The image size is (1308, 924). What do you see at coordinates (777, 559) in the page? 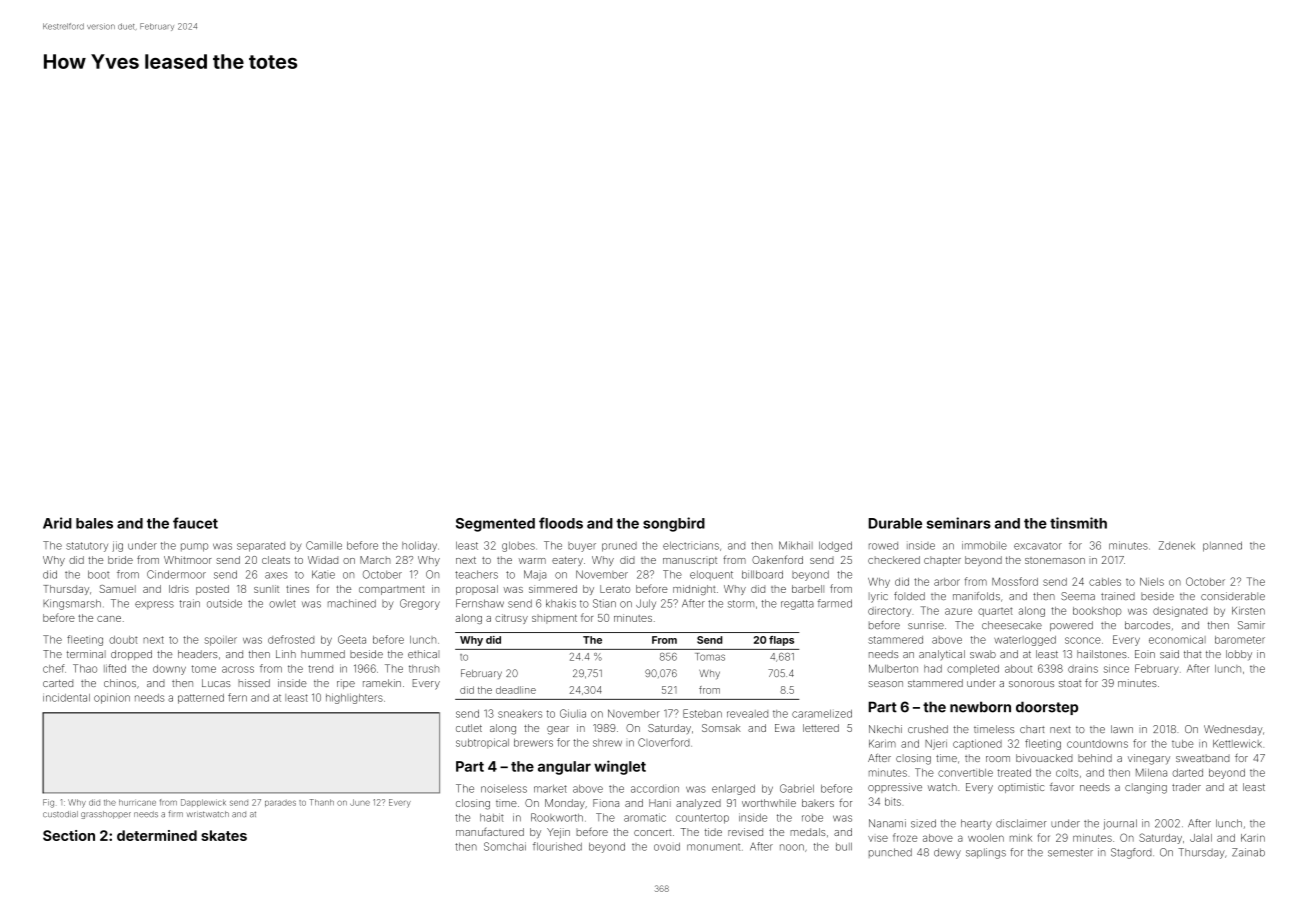
I see `Oakenford` at bounding box center [777, 559].
